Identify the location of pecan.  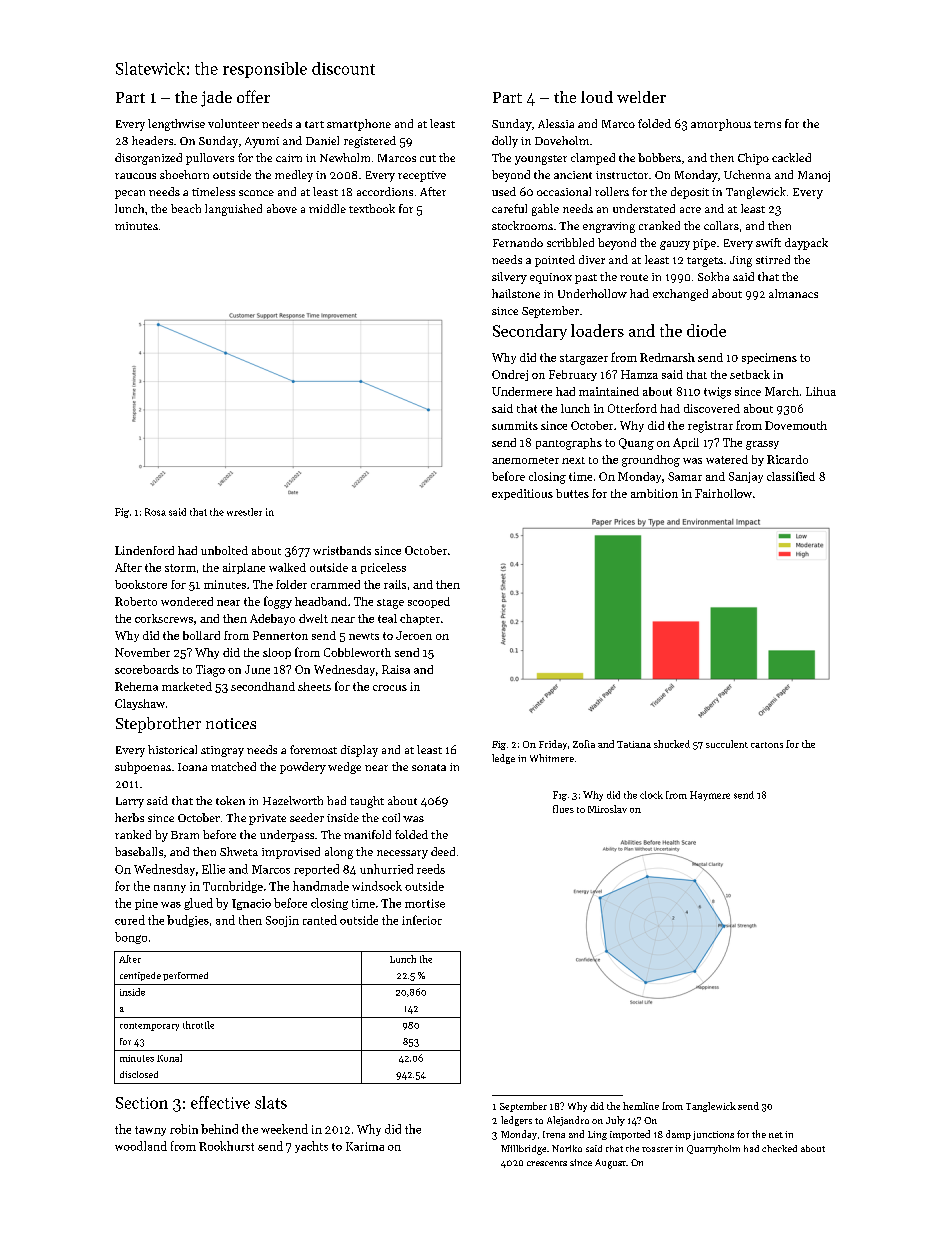
(130, 194).
